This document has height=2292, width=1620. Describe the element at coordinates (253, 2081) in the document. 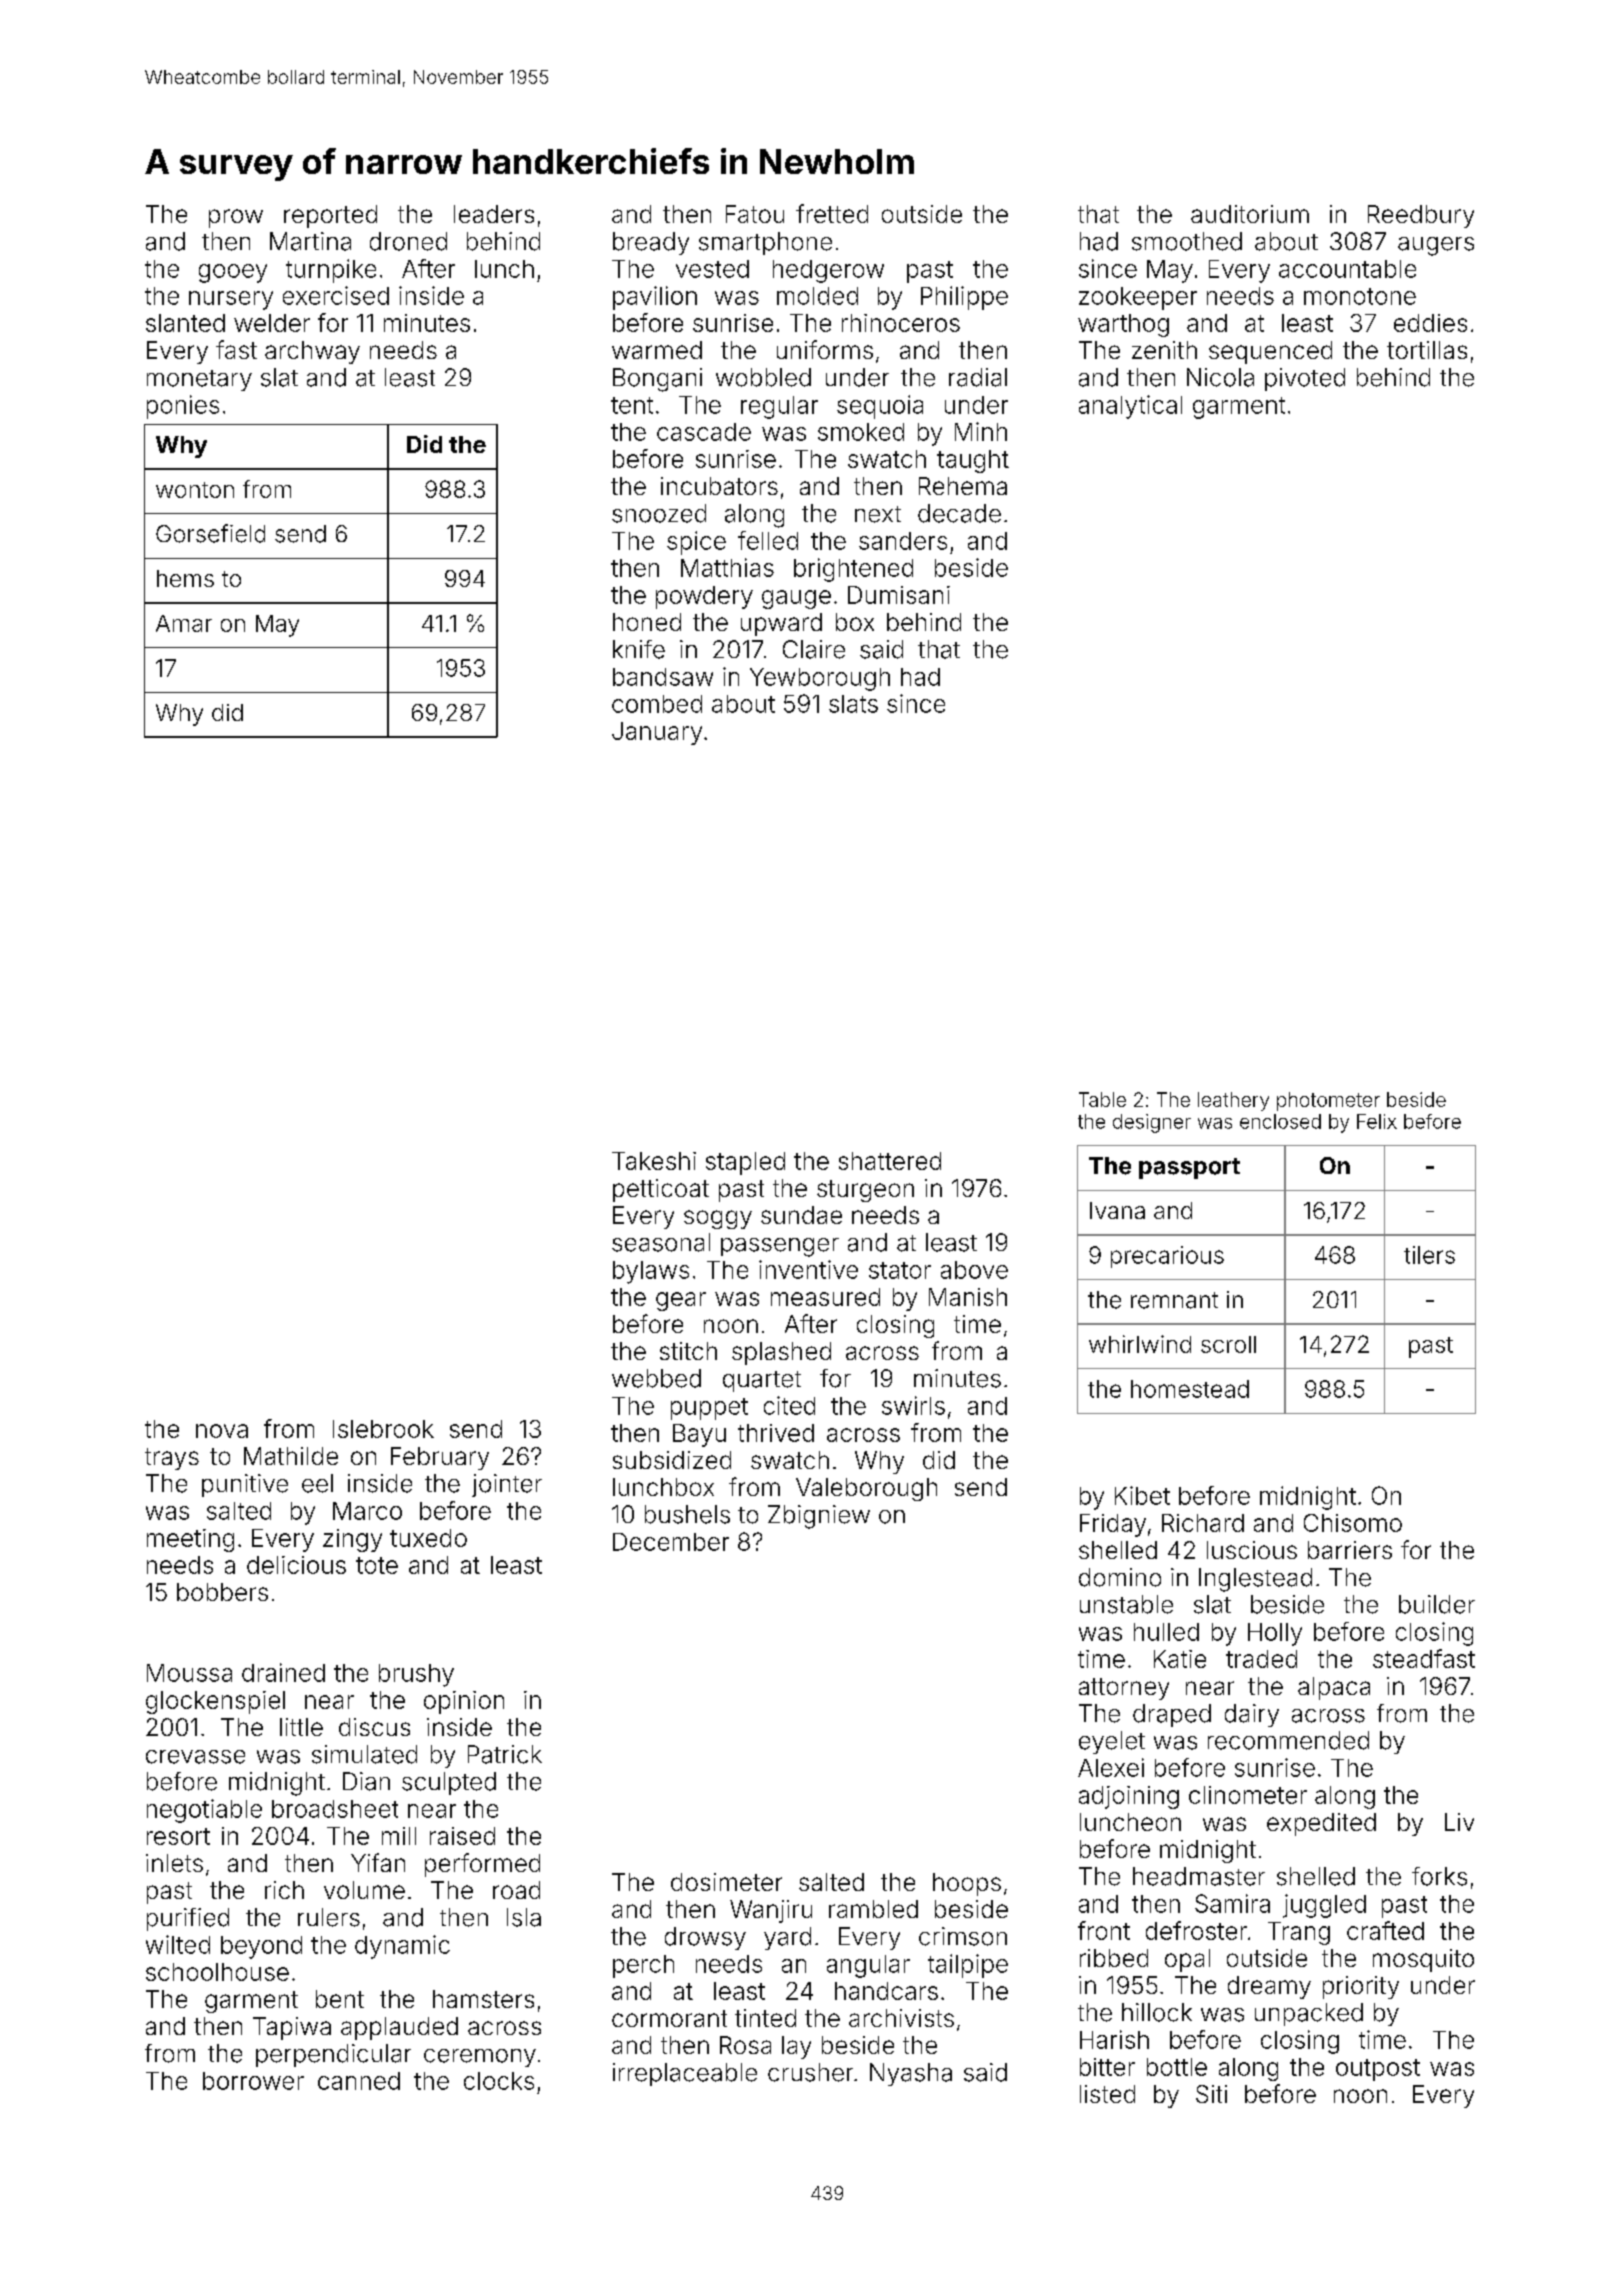

I see `borrower` at that location.
